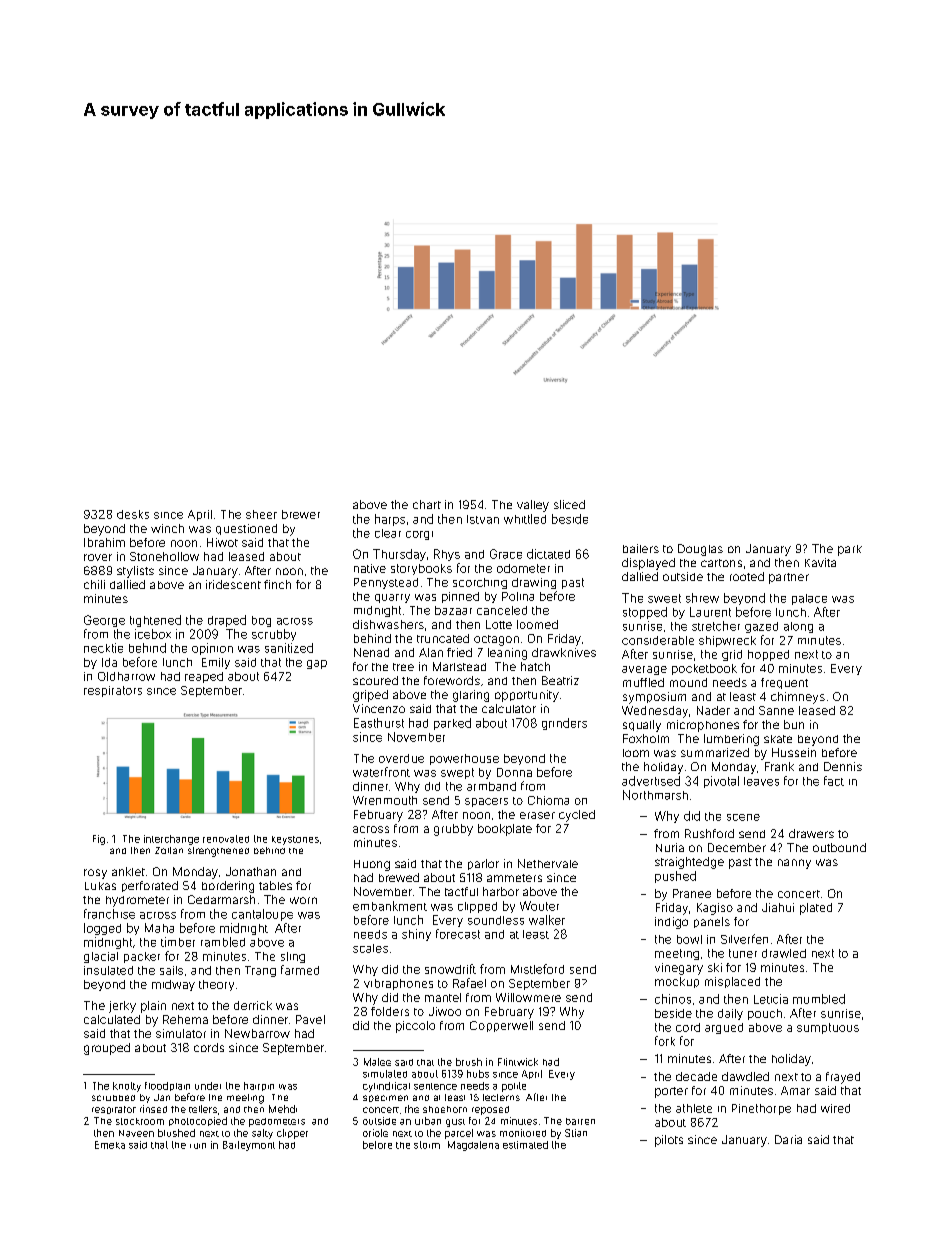  I want to click on reaped, so click(204, 677).
